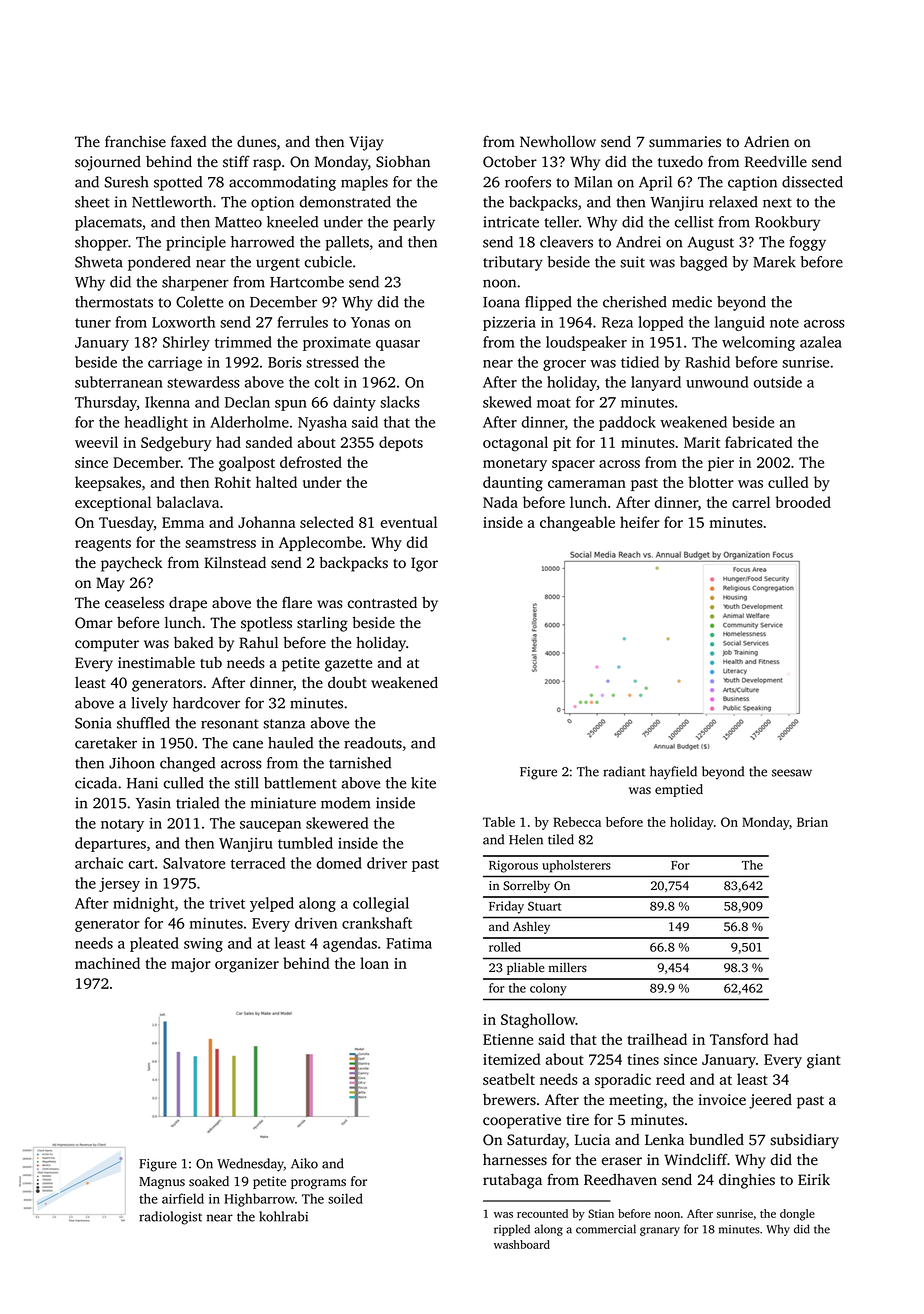  What do you see at coordinates (170, 1218) in the image?
I see `radiologist` at bounding box center [170, 1218].
